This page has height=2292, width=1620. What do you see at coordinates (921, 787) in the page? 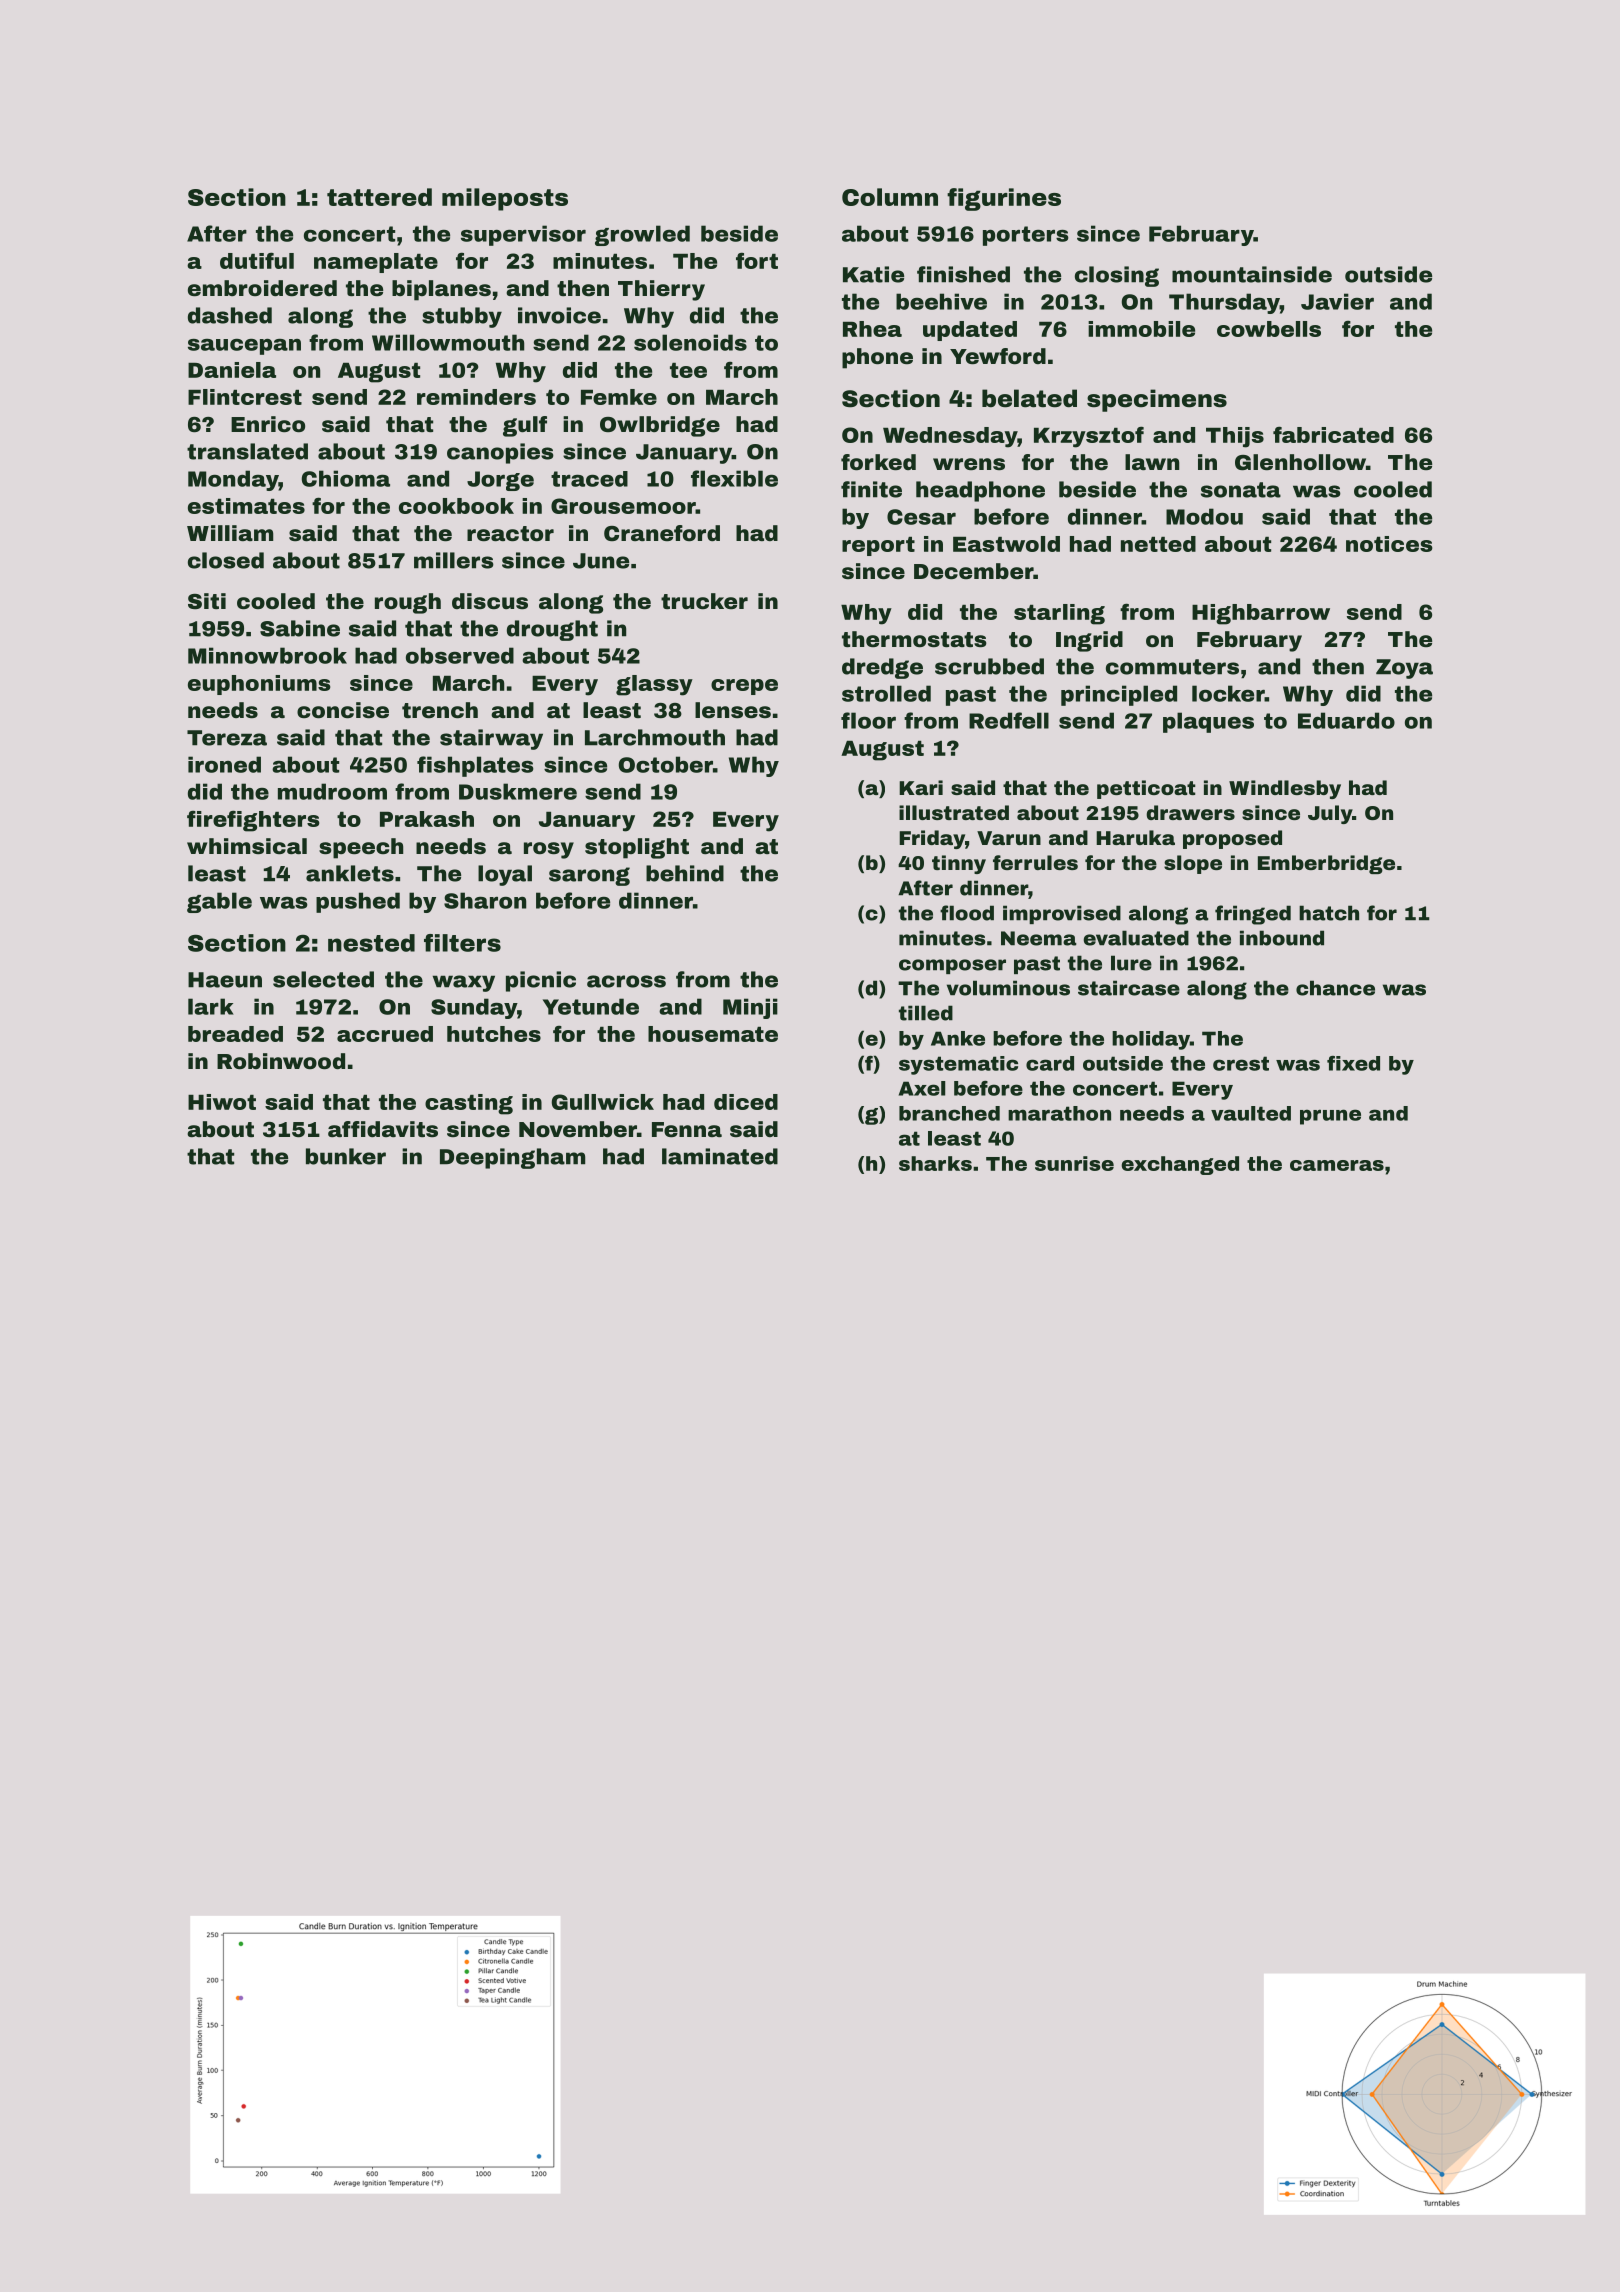
I see `Kari` at bounding box center [921, 787].
